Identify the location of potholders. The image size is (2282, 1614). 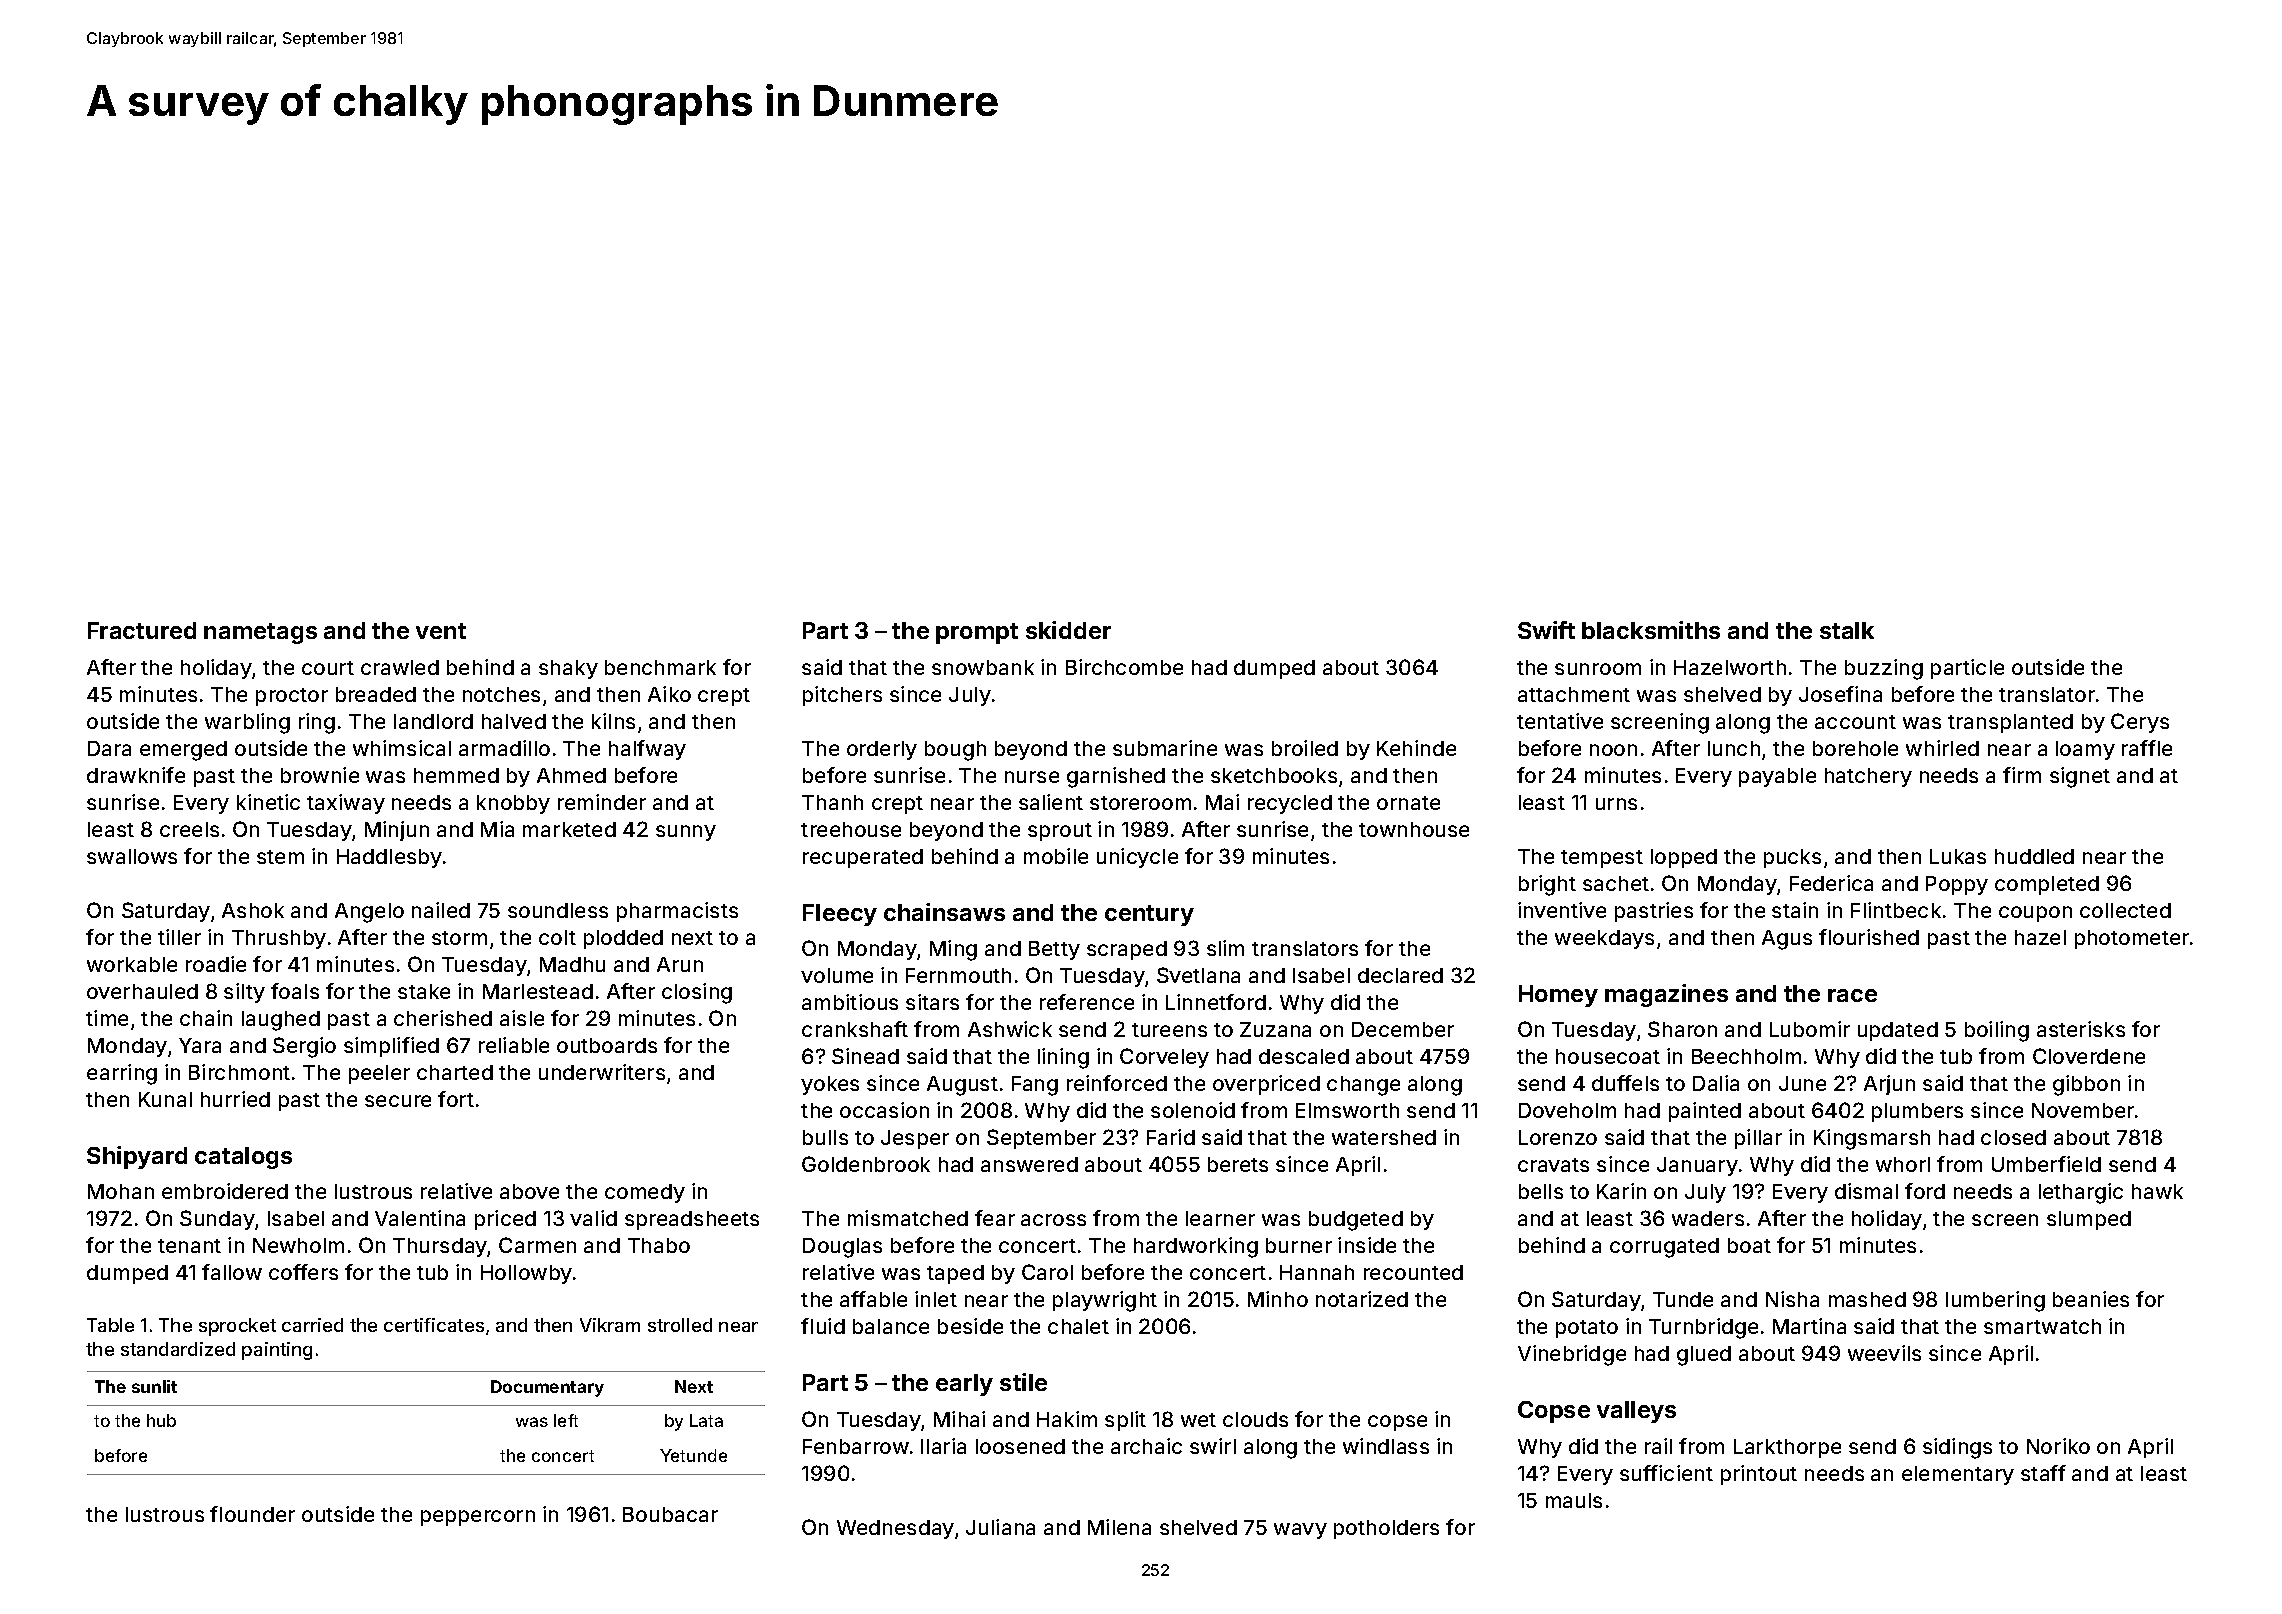
(1386, 1529).
